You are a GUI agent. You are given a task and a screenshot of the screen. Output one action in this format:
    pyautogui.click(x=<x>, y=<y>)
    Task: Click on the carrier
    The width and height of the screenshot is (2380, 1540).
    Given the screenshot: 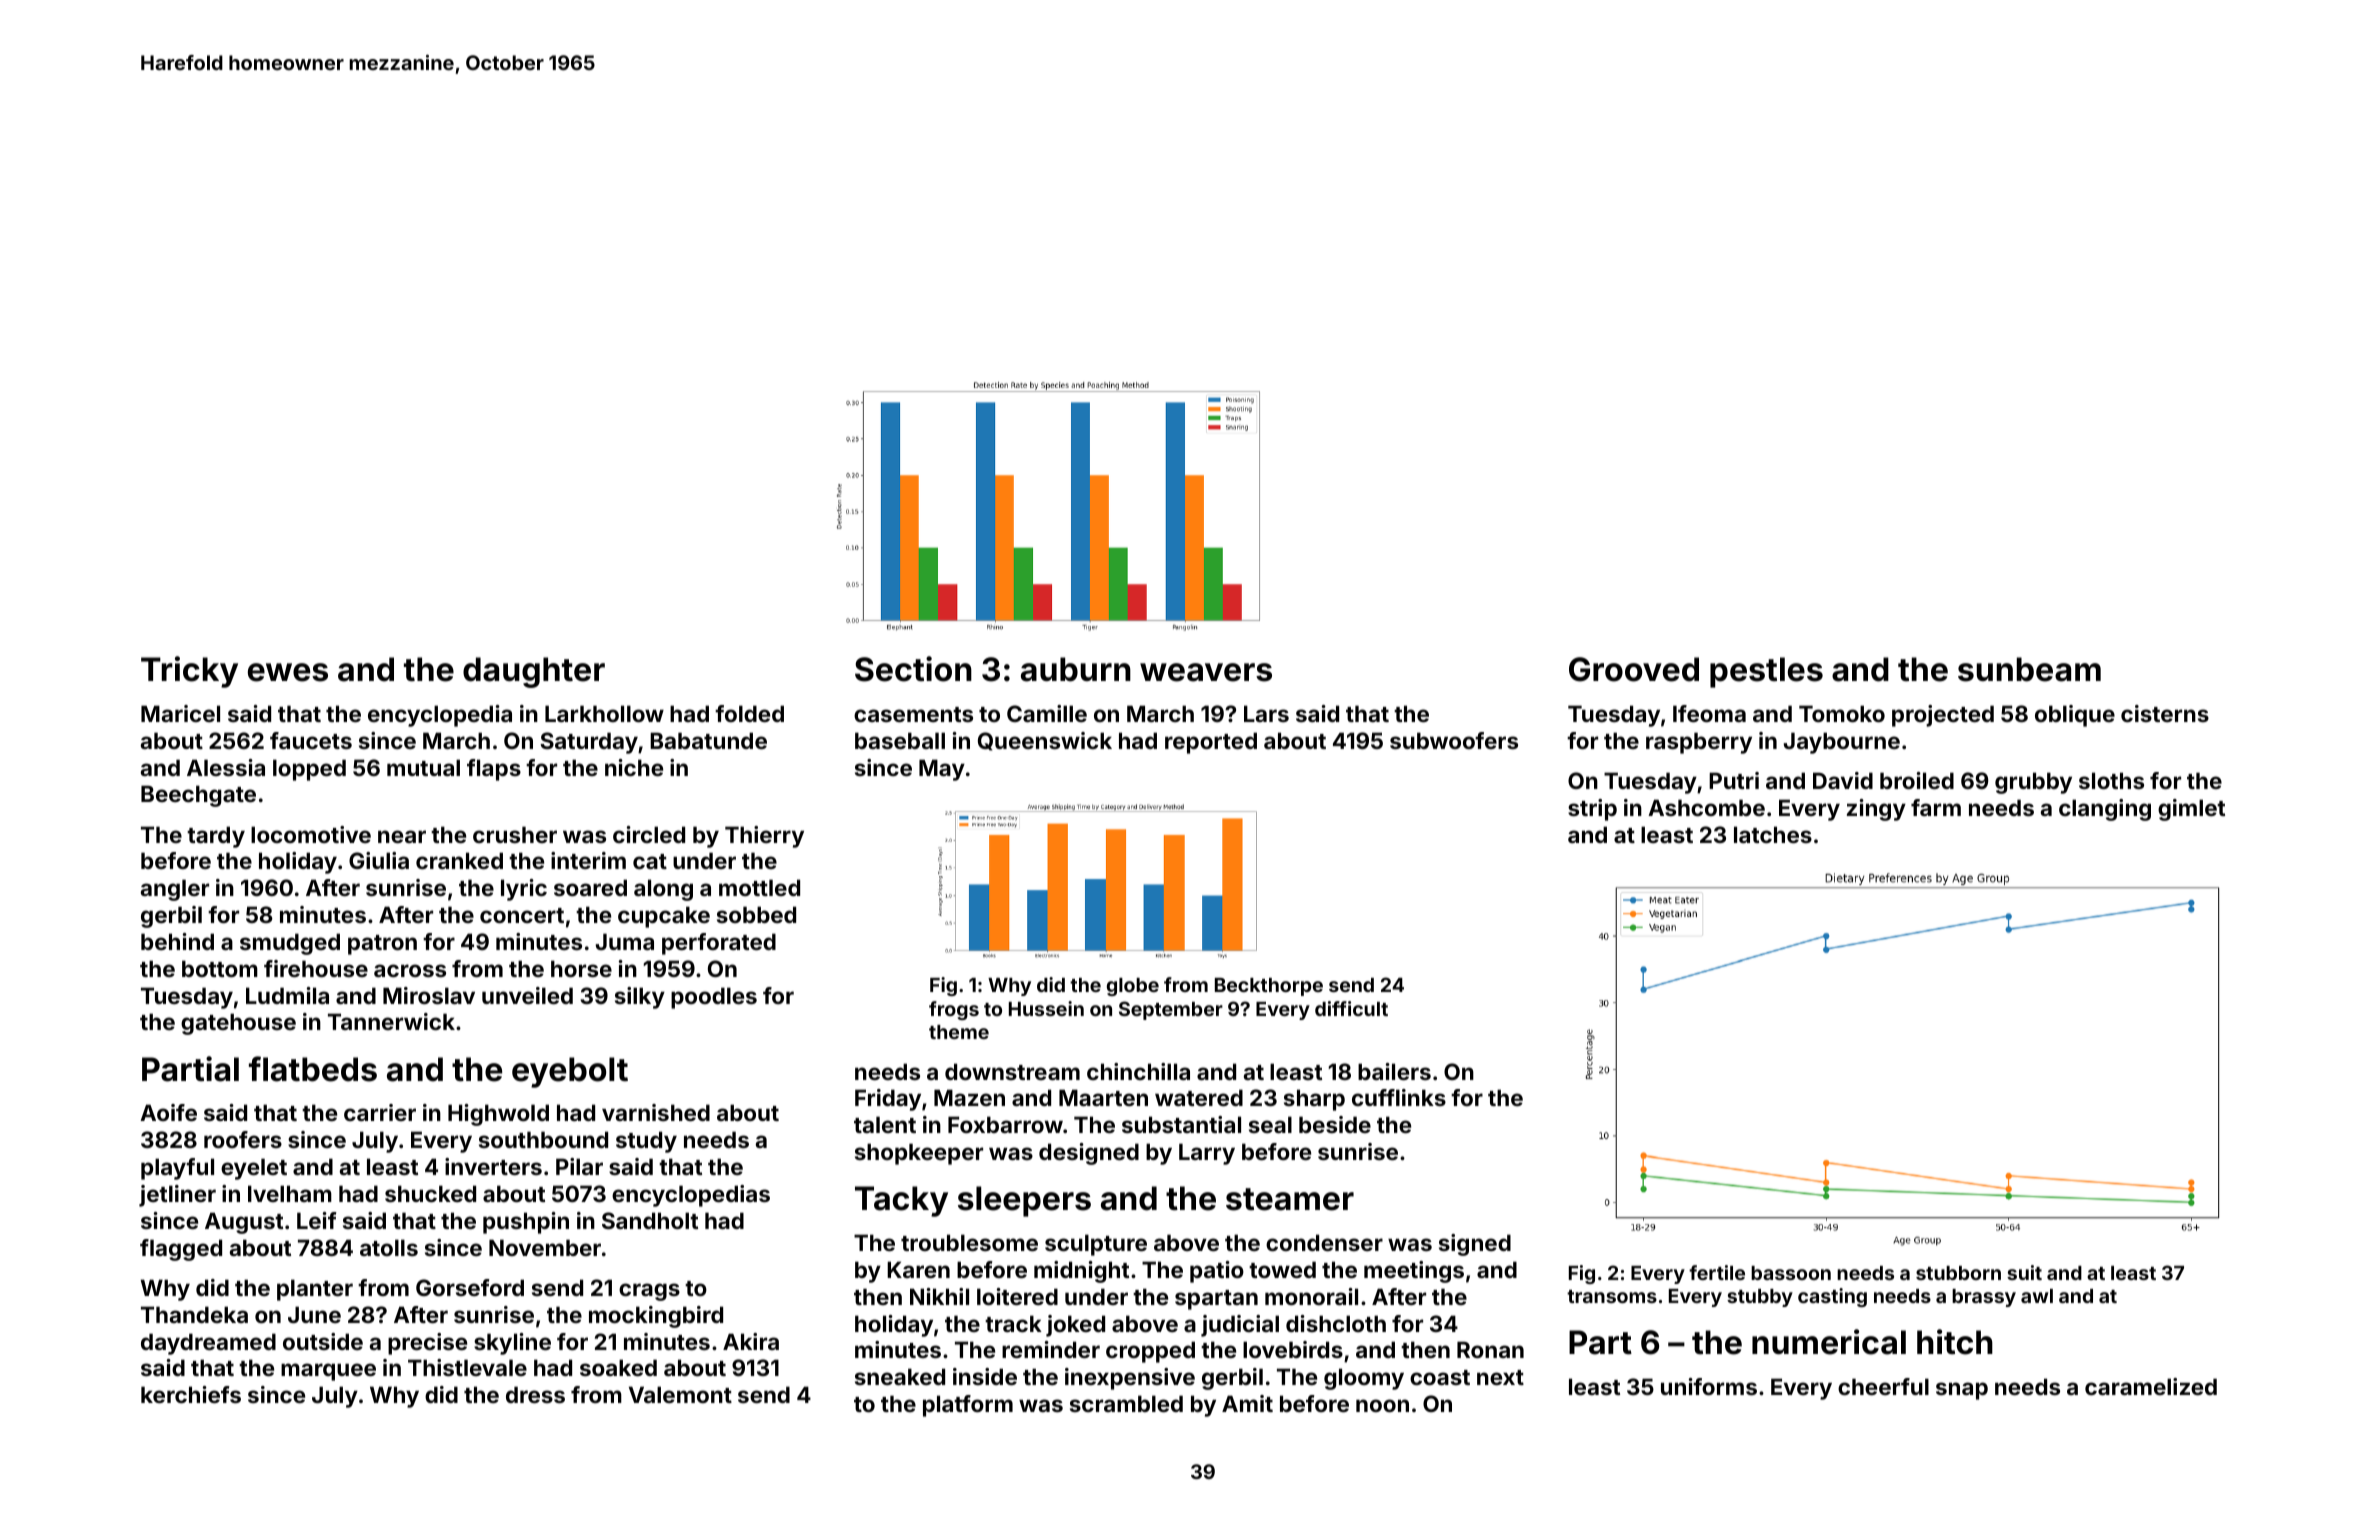 What is the action you would take?
    pyautogui.click(x=380, y=1112)
